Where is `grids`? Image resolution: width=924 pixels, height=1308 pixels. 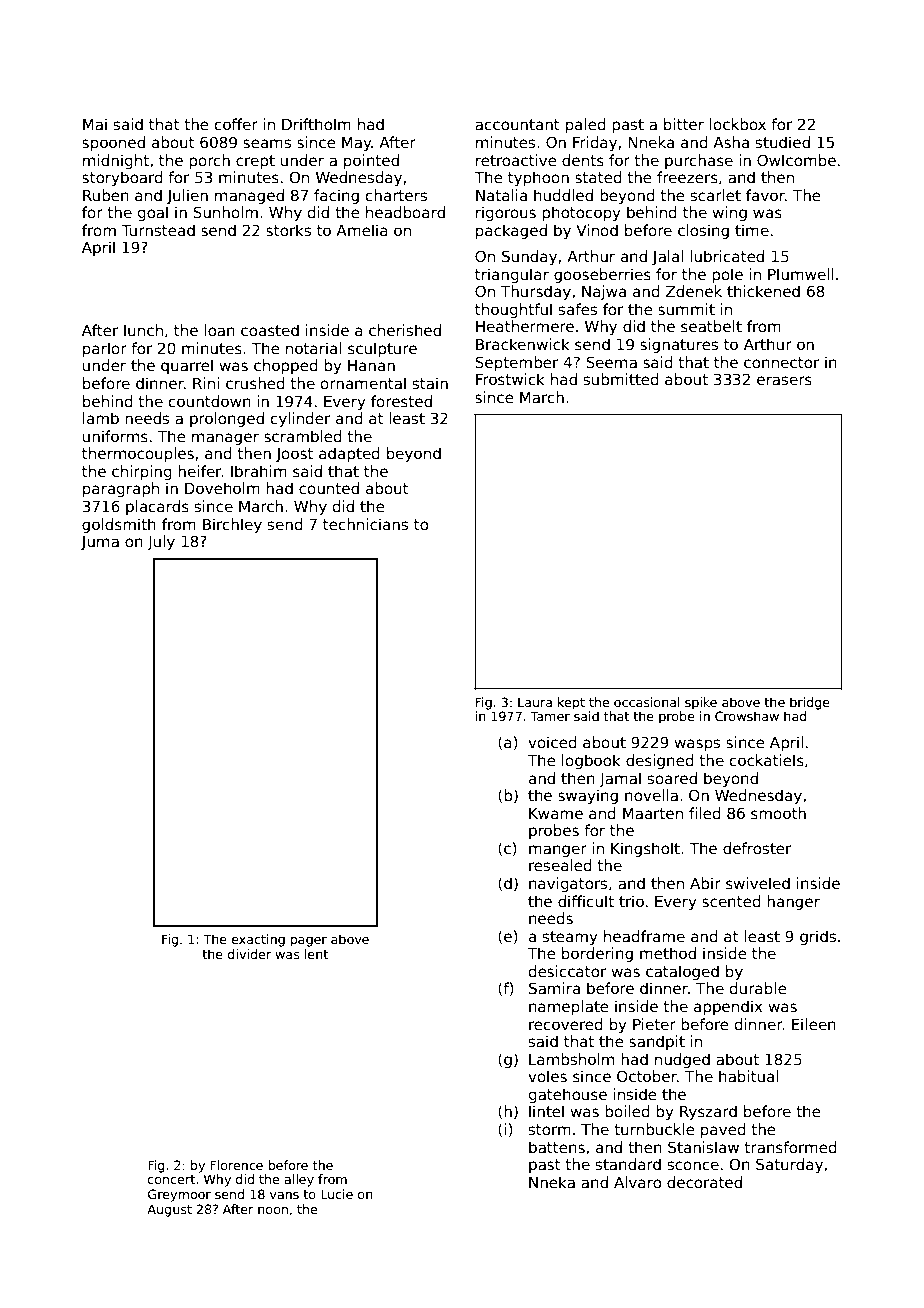
grids is located at coordinates (818, 937).
